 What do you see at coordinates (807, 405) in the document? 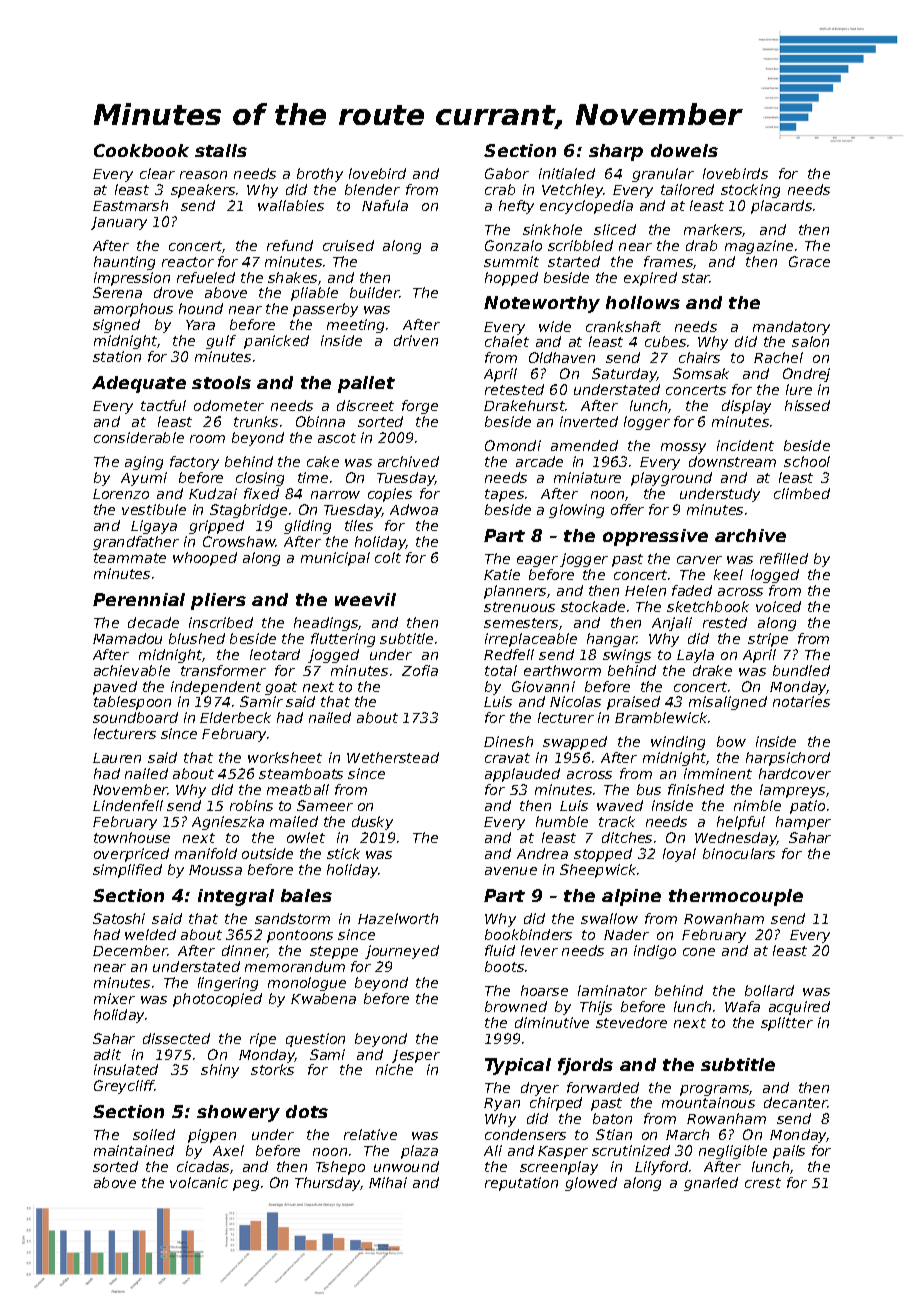
I see `hissed` at bounding box center [807, 405].
